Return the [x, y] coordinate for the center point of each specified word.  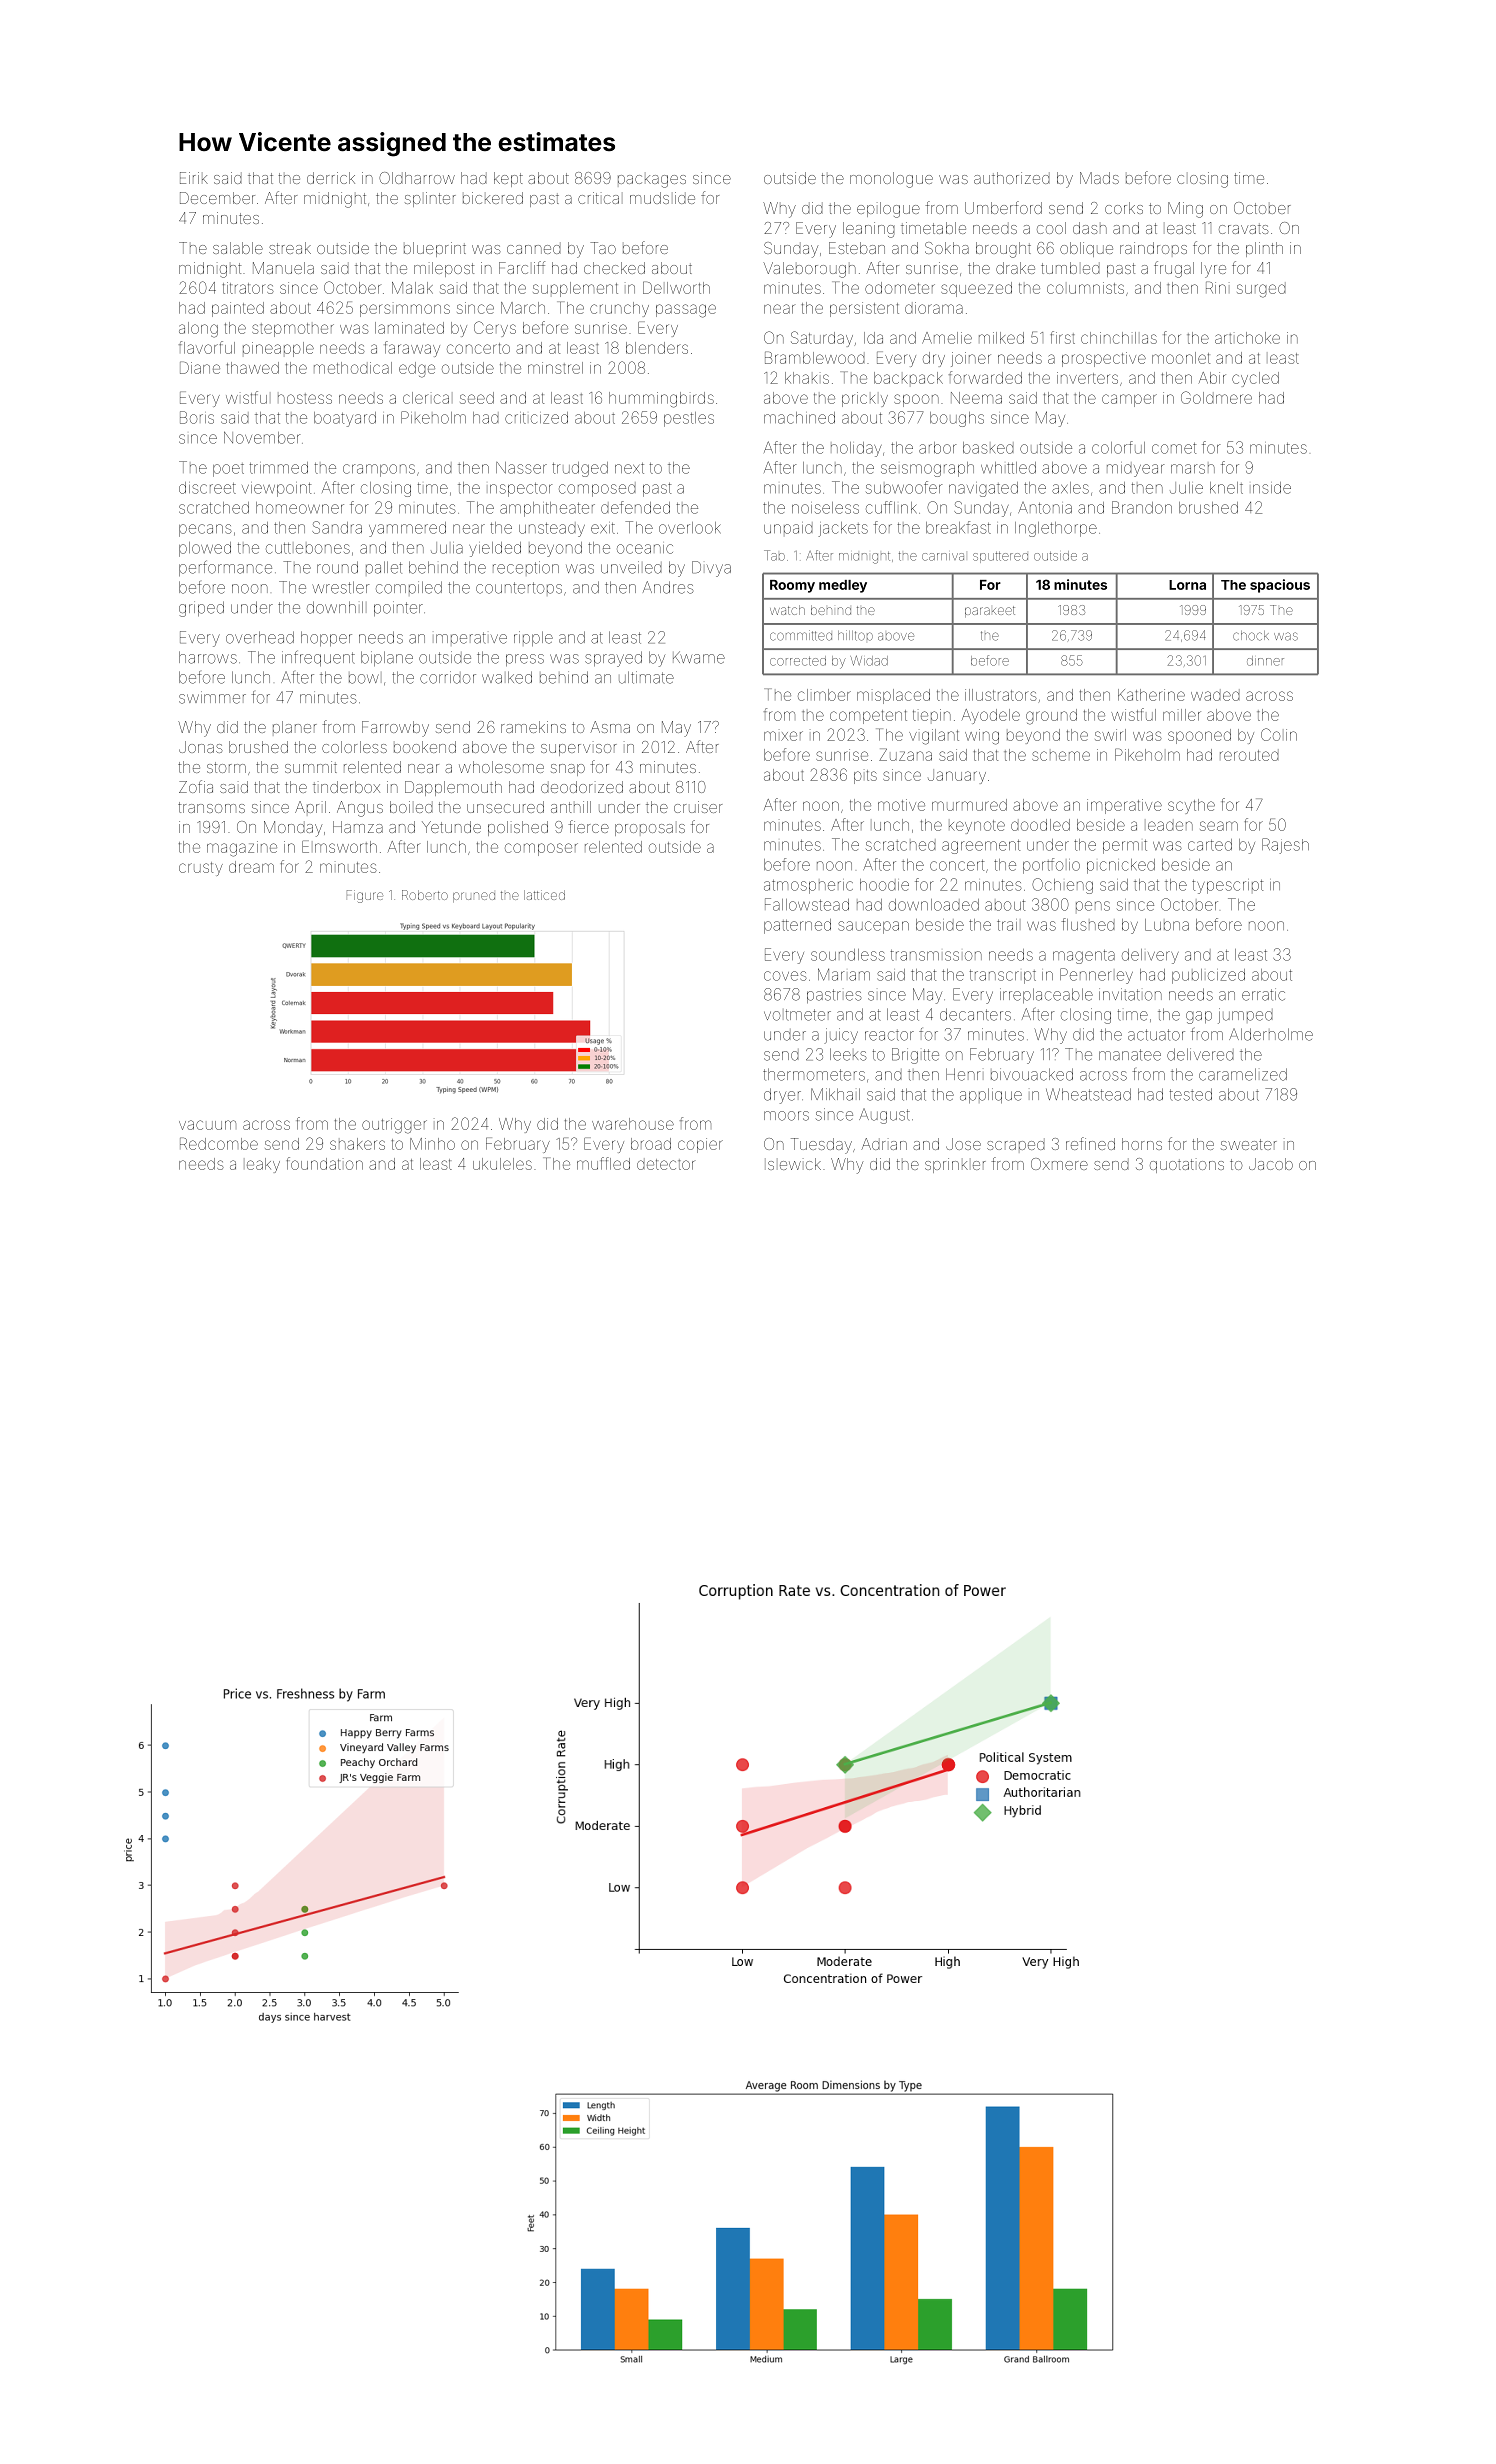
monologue [891, 180]
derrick [331, 178]
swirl [1110, 735]
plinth [1264, 249]
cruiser [698, 807]
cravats [1244, 228]
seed [477, 398]
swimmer [212, 697]
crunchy [619, 309]
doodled [1040, 825]
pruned [474, 897]
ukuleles [502, 1164]
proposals [650, 830]
